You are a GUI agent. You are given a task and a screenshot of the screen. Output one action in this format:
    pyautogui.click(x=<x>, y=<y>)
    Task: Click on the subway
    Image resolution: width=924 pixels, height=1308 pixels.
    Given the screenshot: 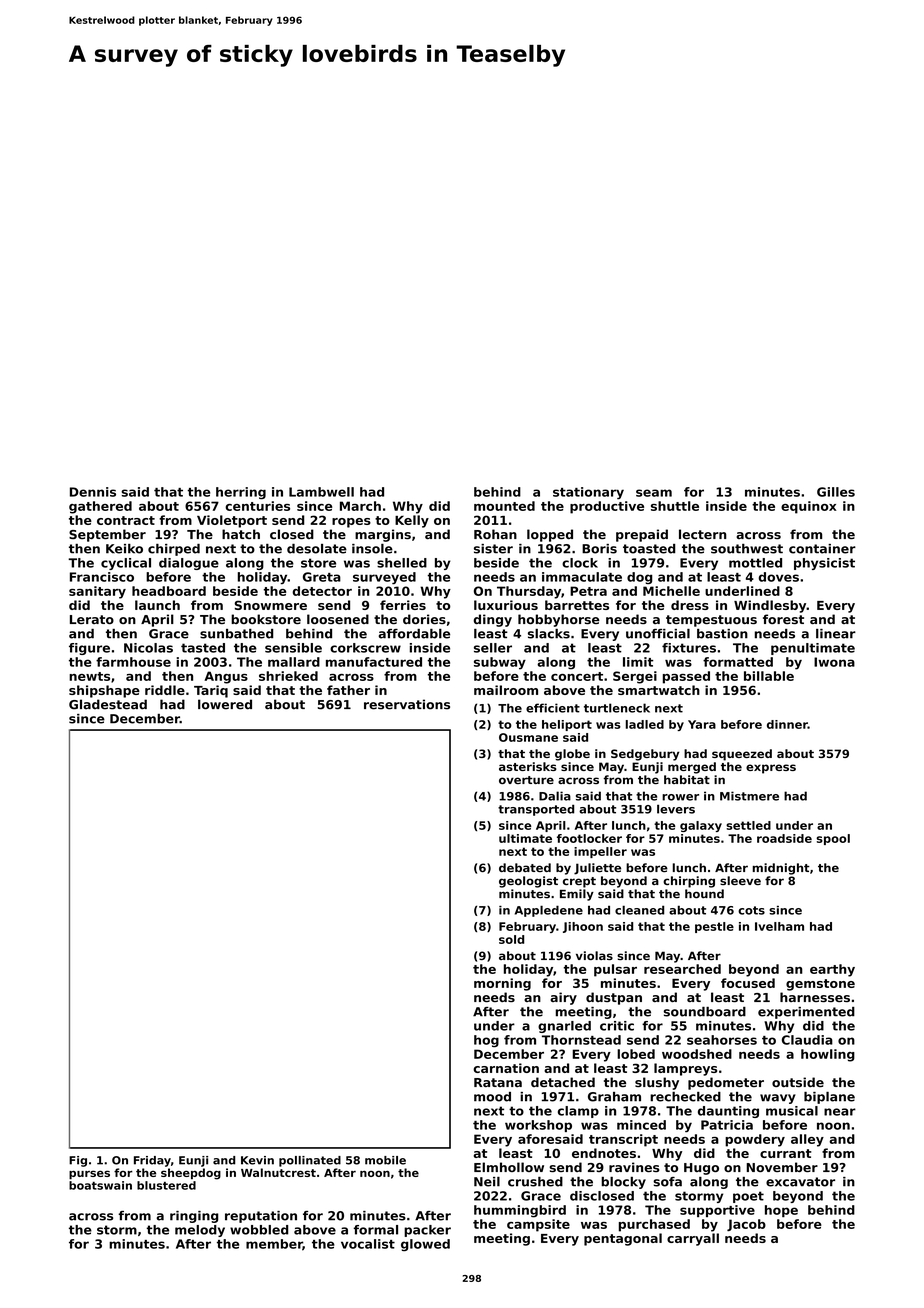 What is the action you would take?
    pyautogui.click(x=500, y=663)
